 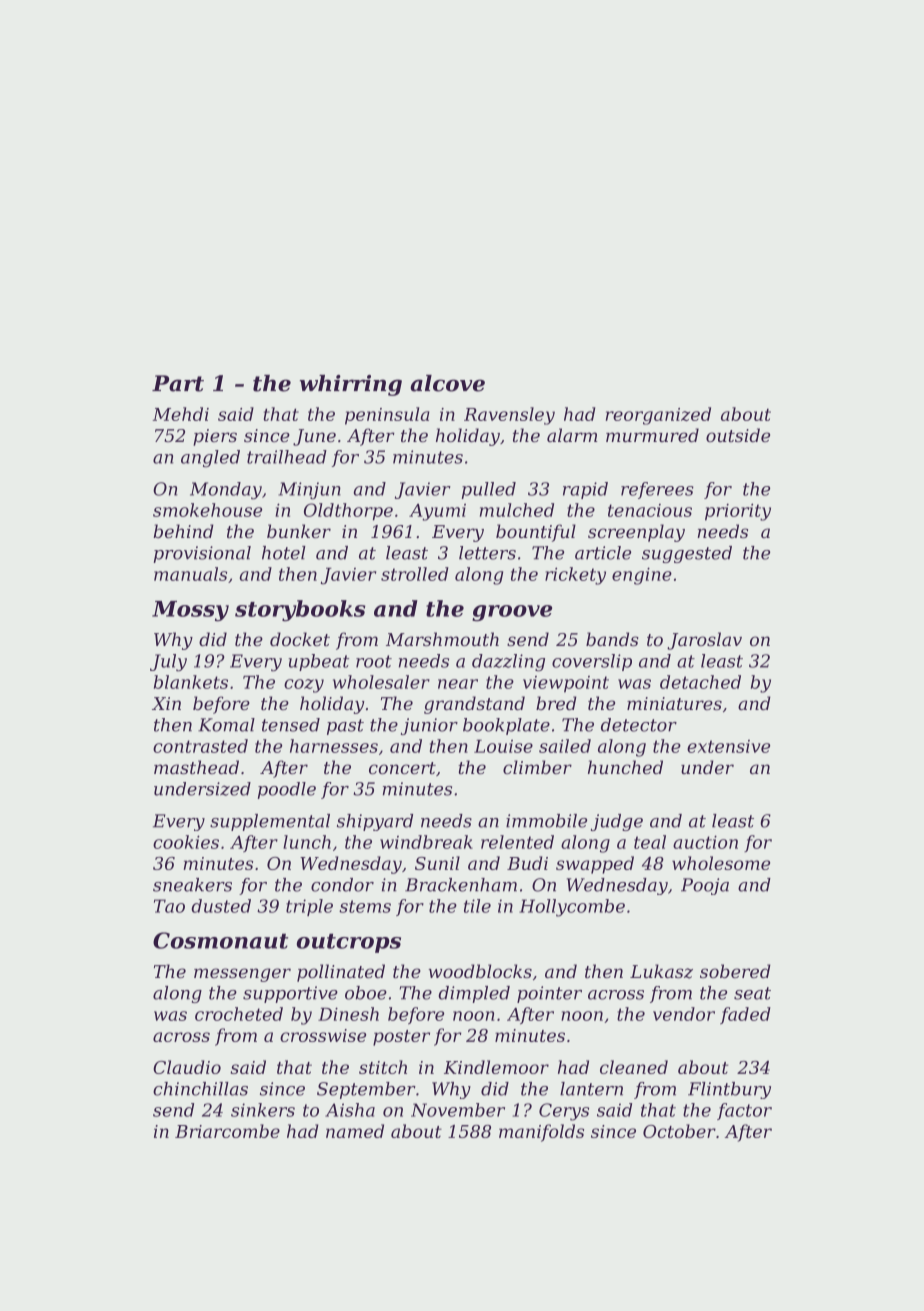 What do you see at coordinates (365, 906) in the document?
I see `stems` at bounding box center [365, 906].
